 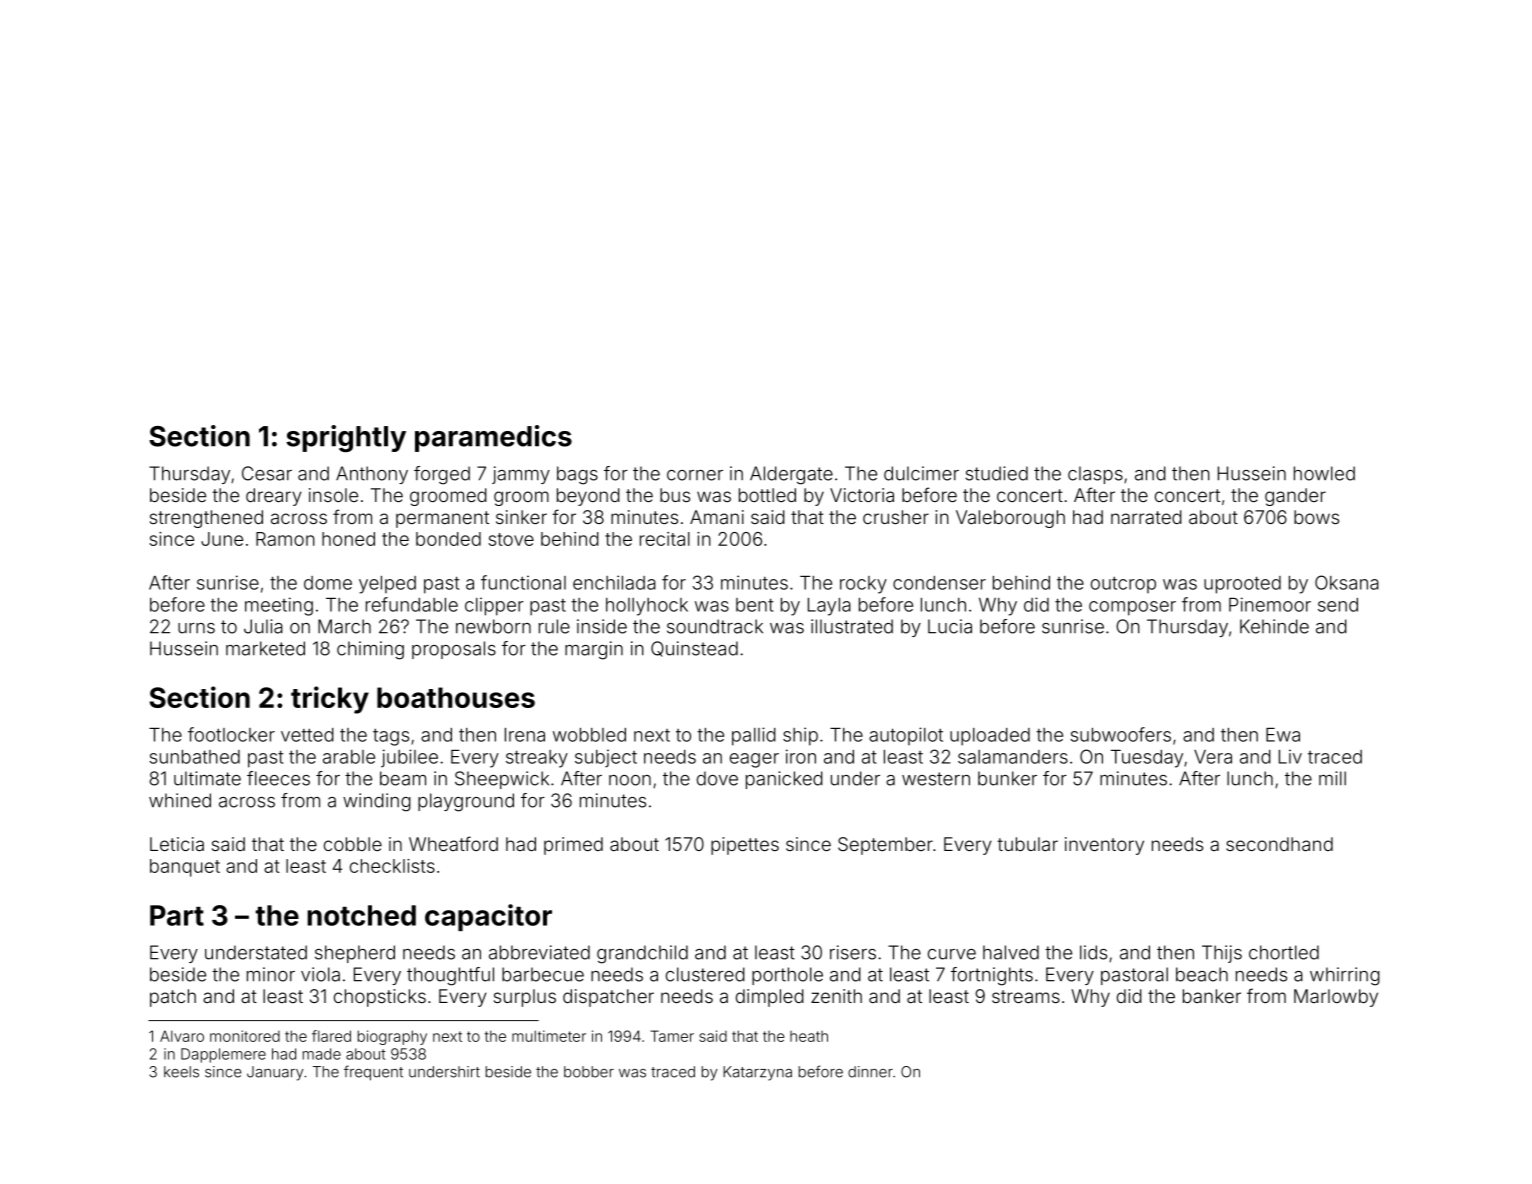 What do you see at coordinates (1026, 996) in the page?
I see `streams` at bounding box center [1026, 996].
